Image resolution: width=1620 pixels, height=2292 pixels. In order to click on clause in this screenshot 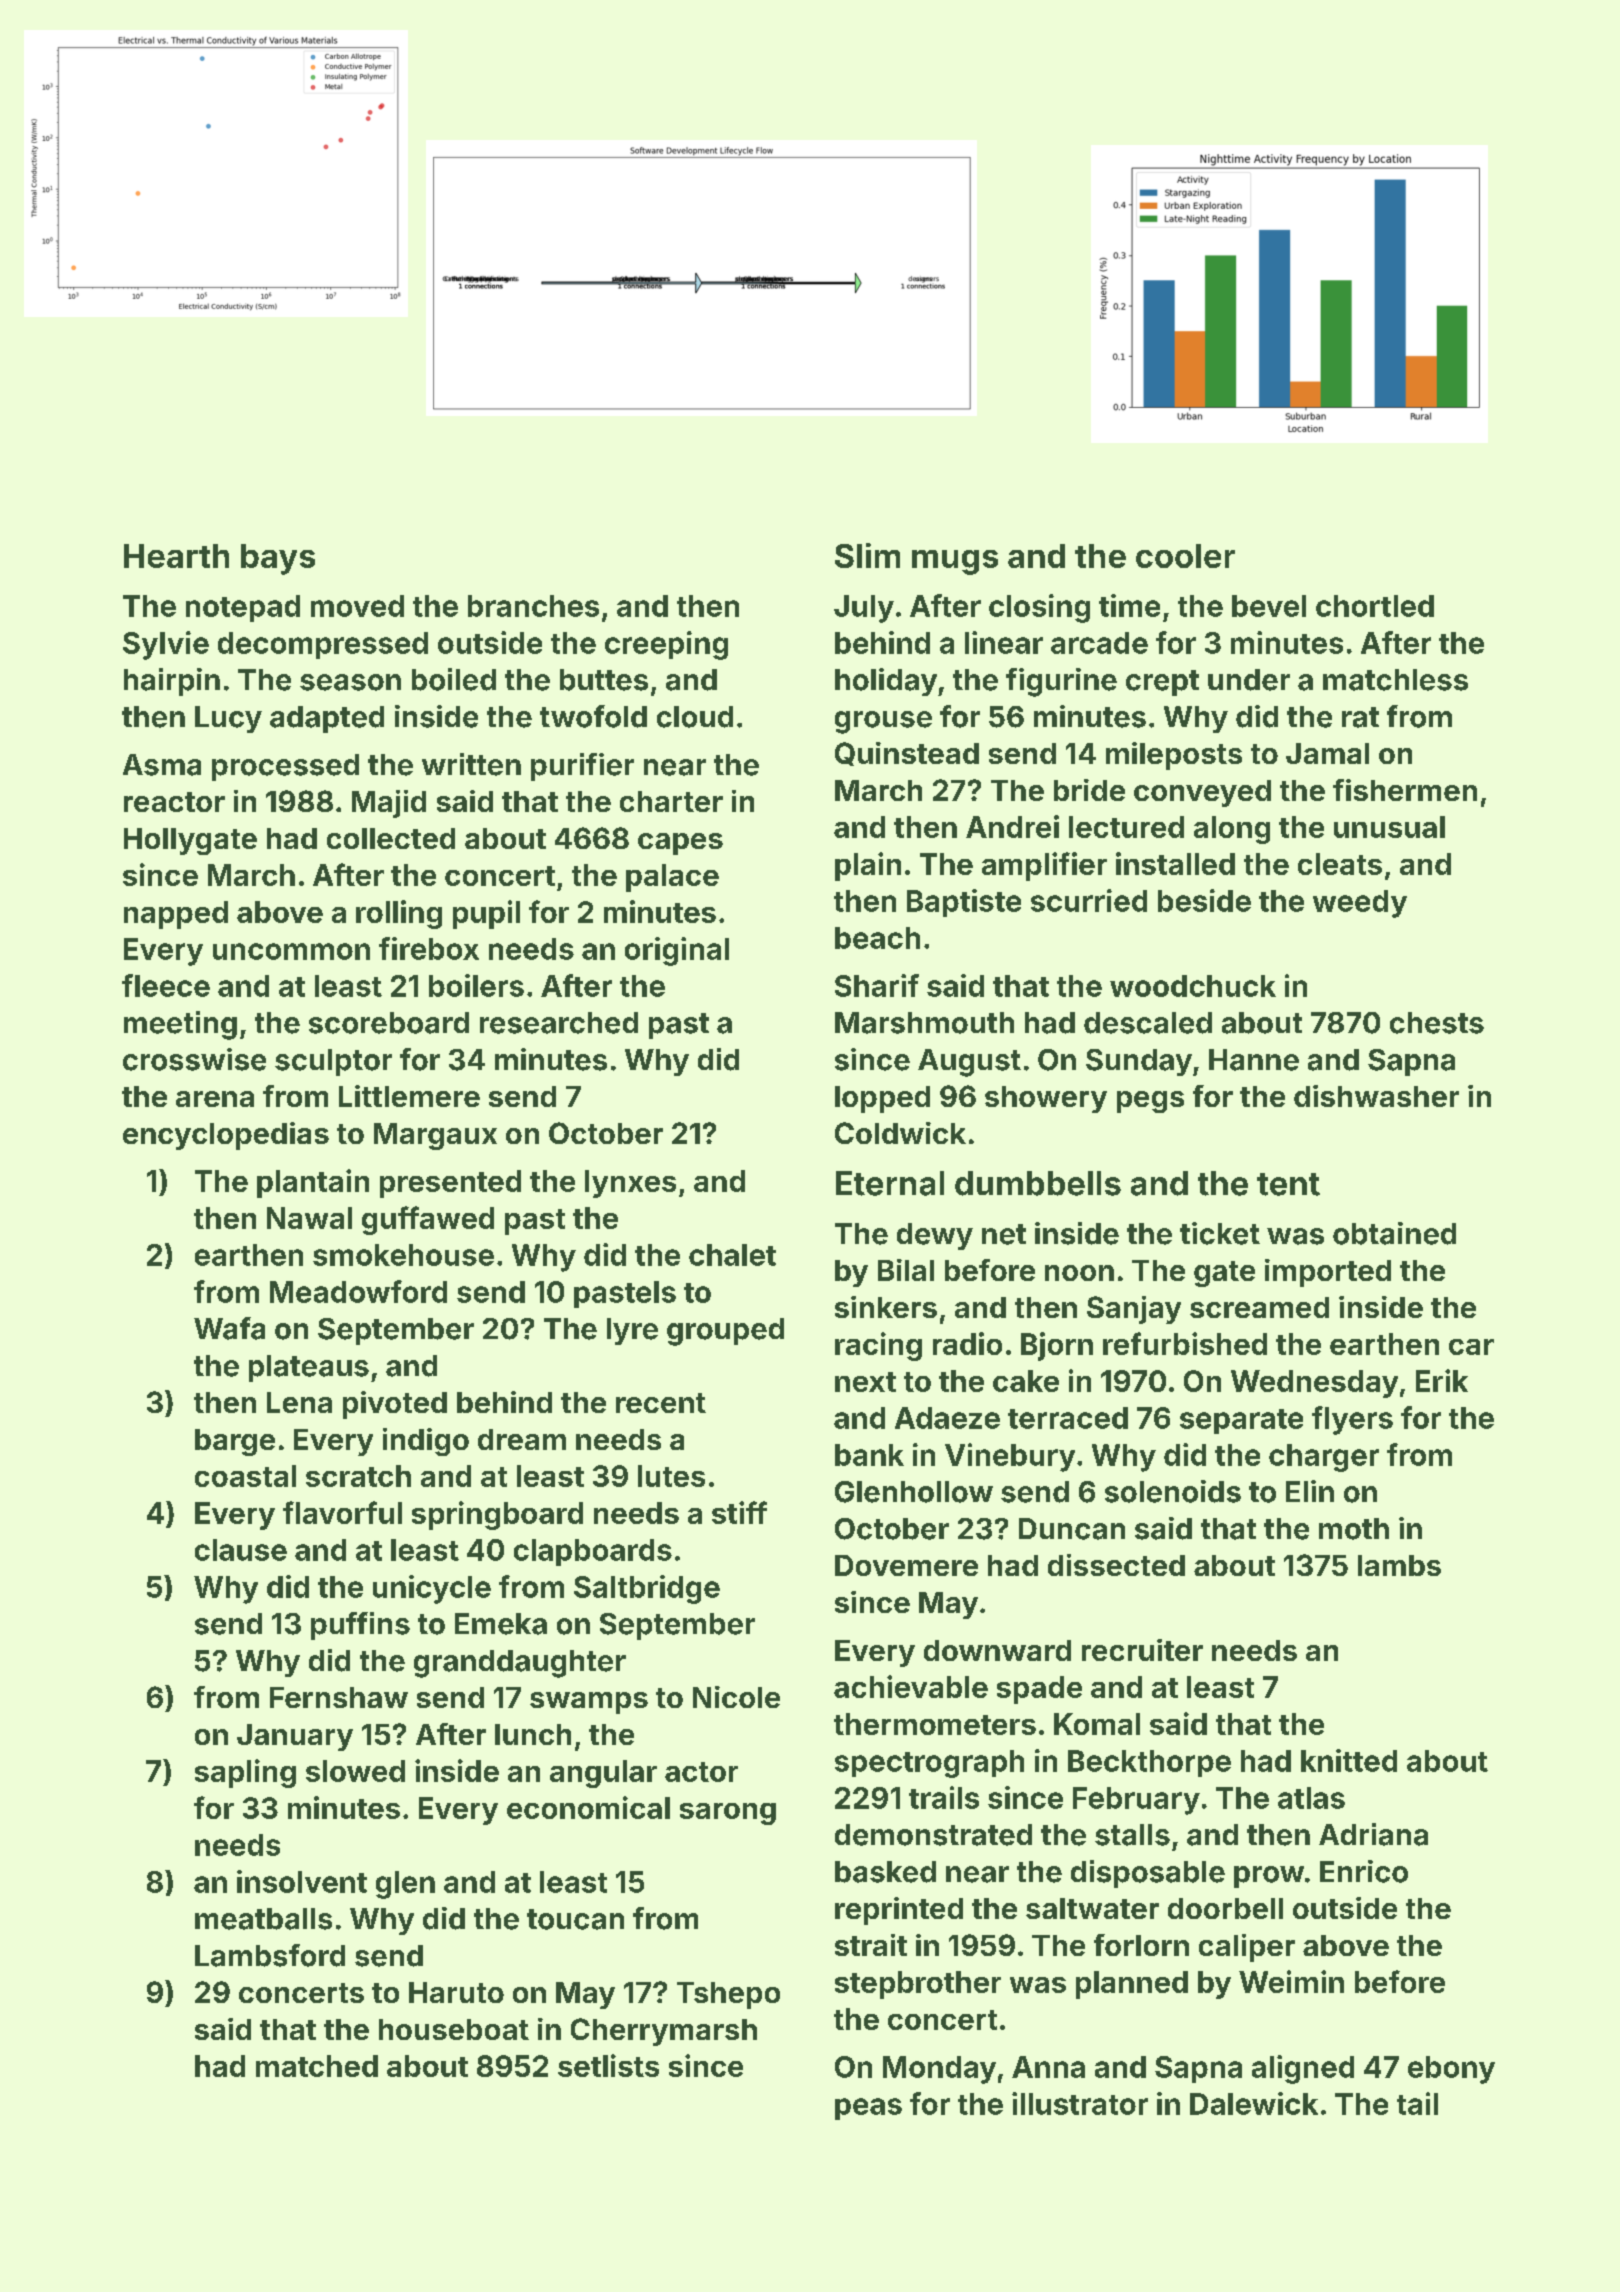, I will do `click(241, 1550)`.
